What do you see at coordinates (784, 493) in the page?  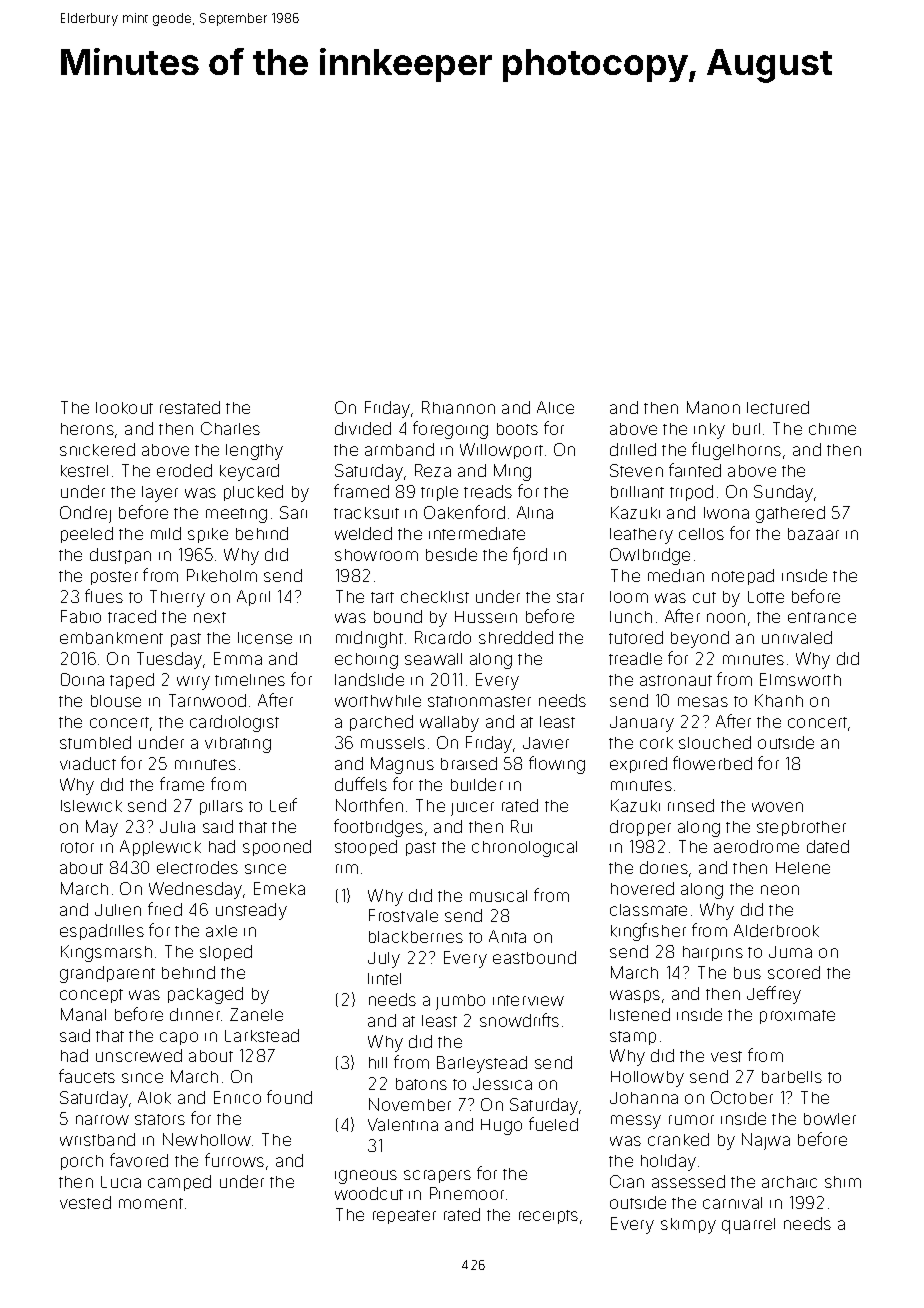 I see `Sunday` at bounding box center [784, 493].
